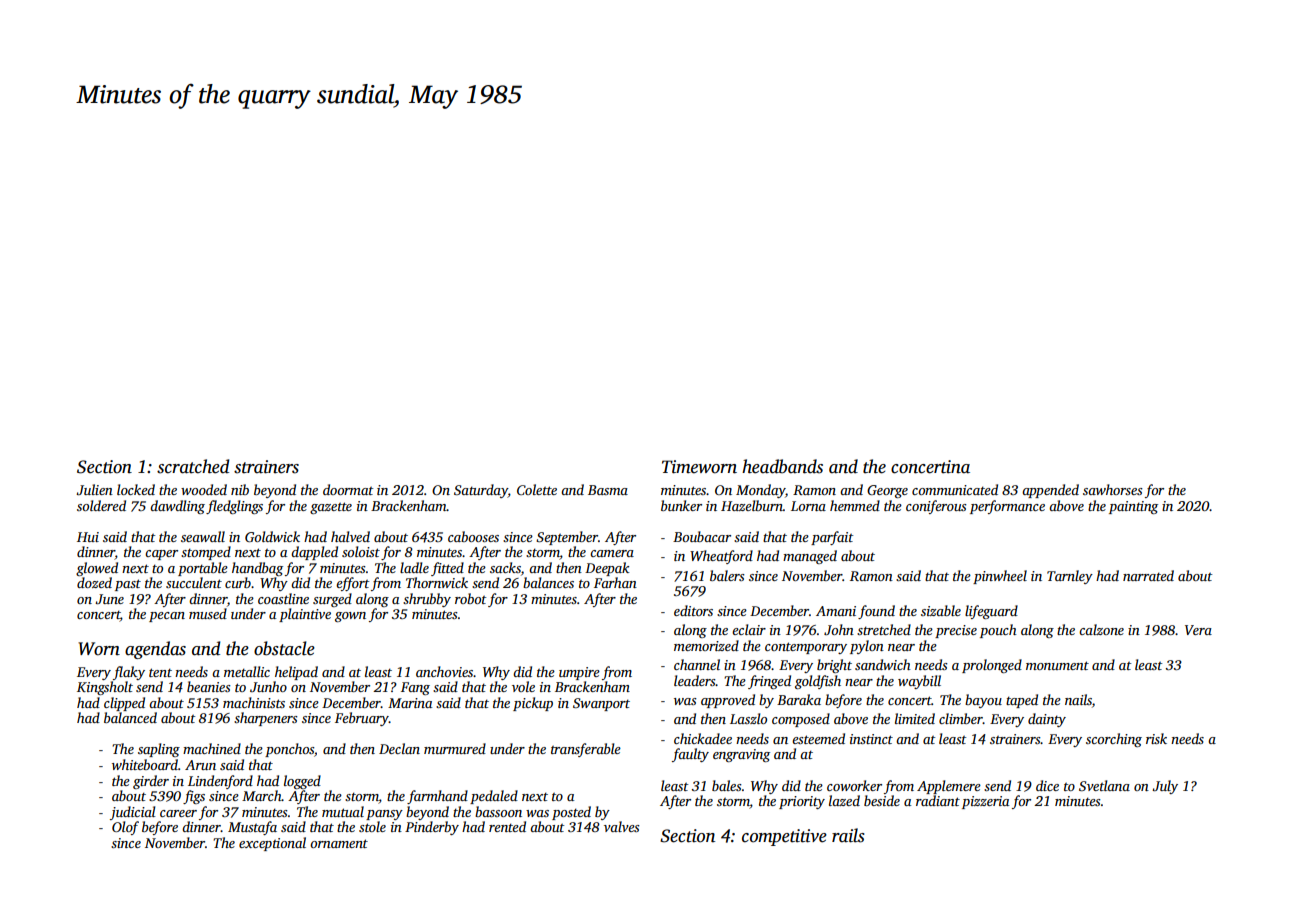 The width and height of the screenshot is (1308, 924). I want to click on communicated, so click(955, 489).
